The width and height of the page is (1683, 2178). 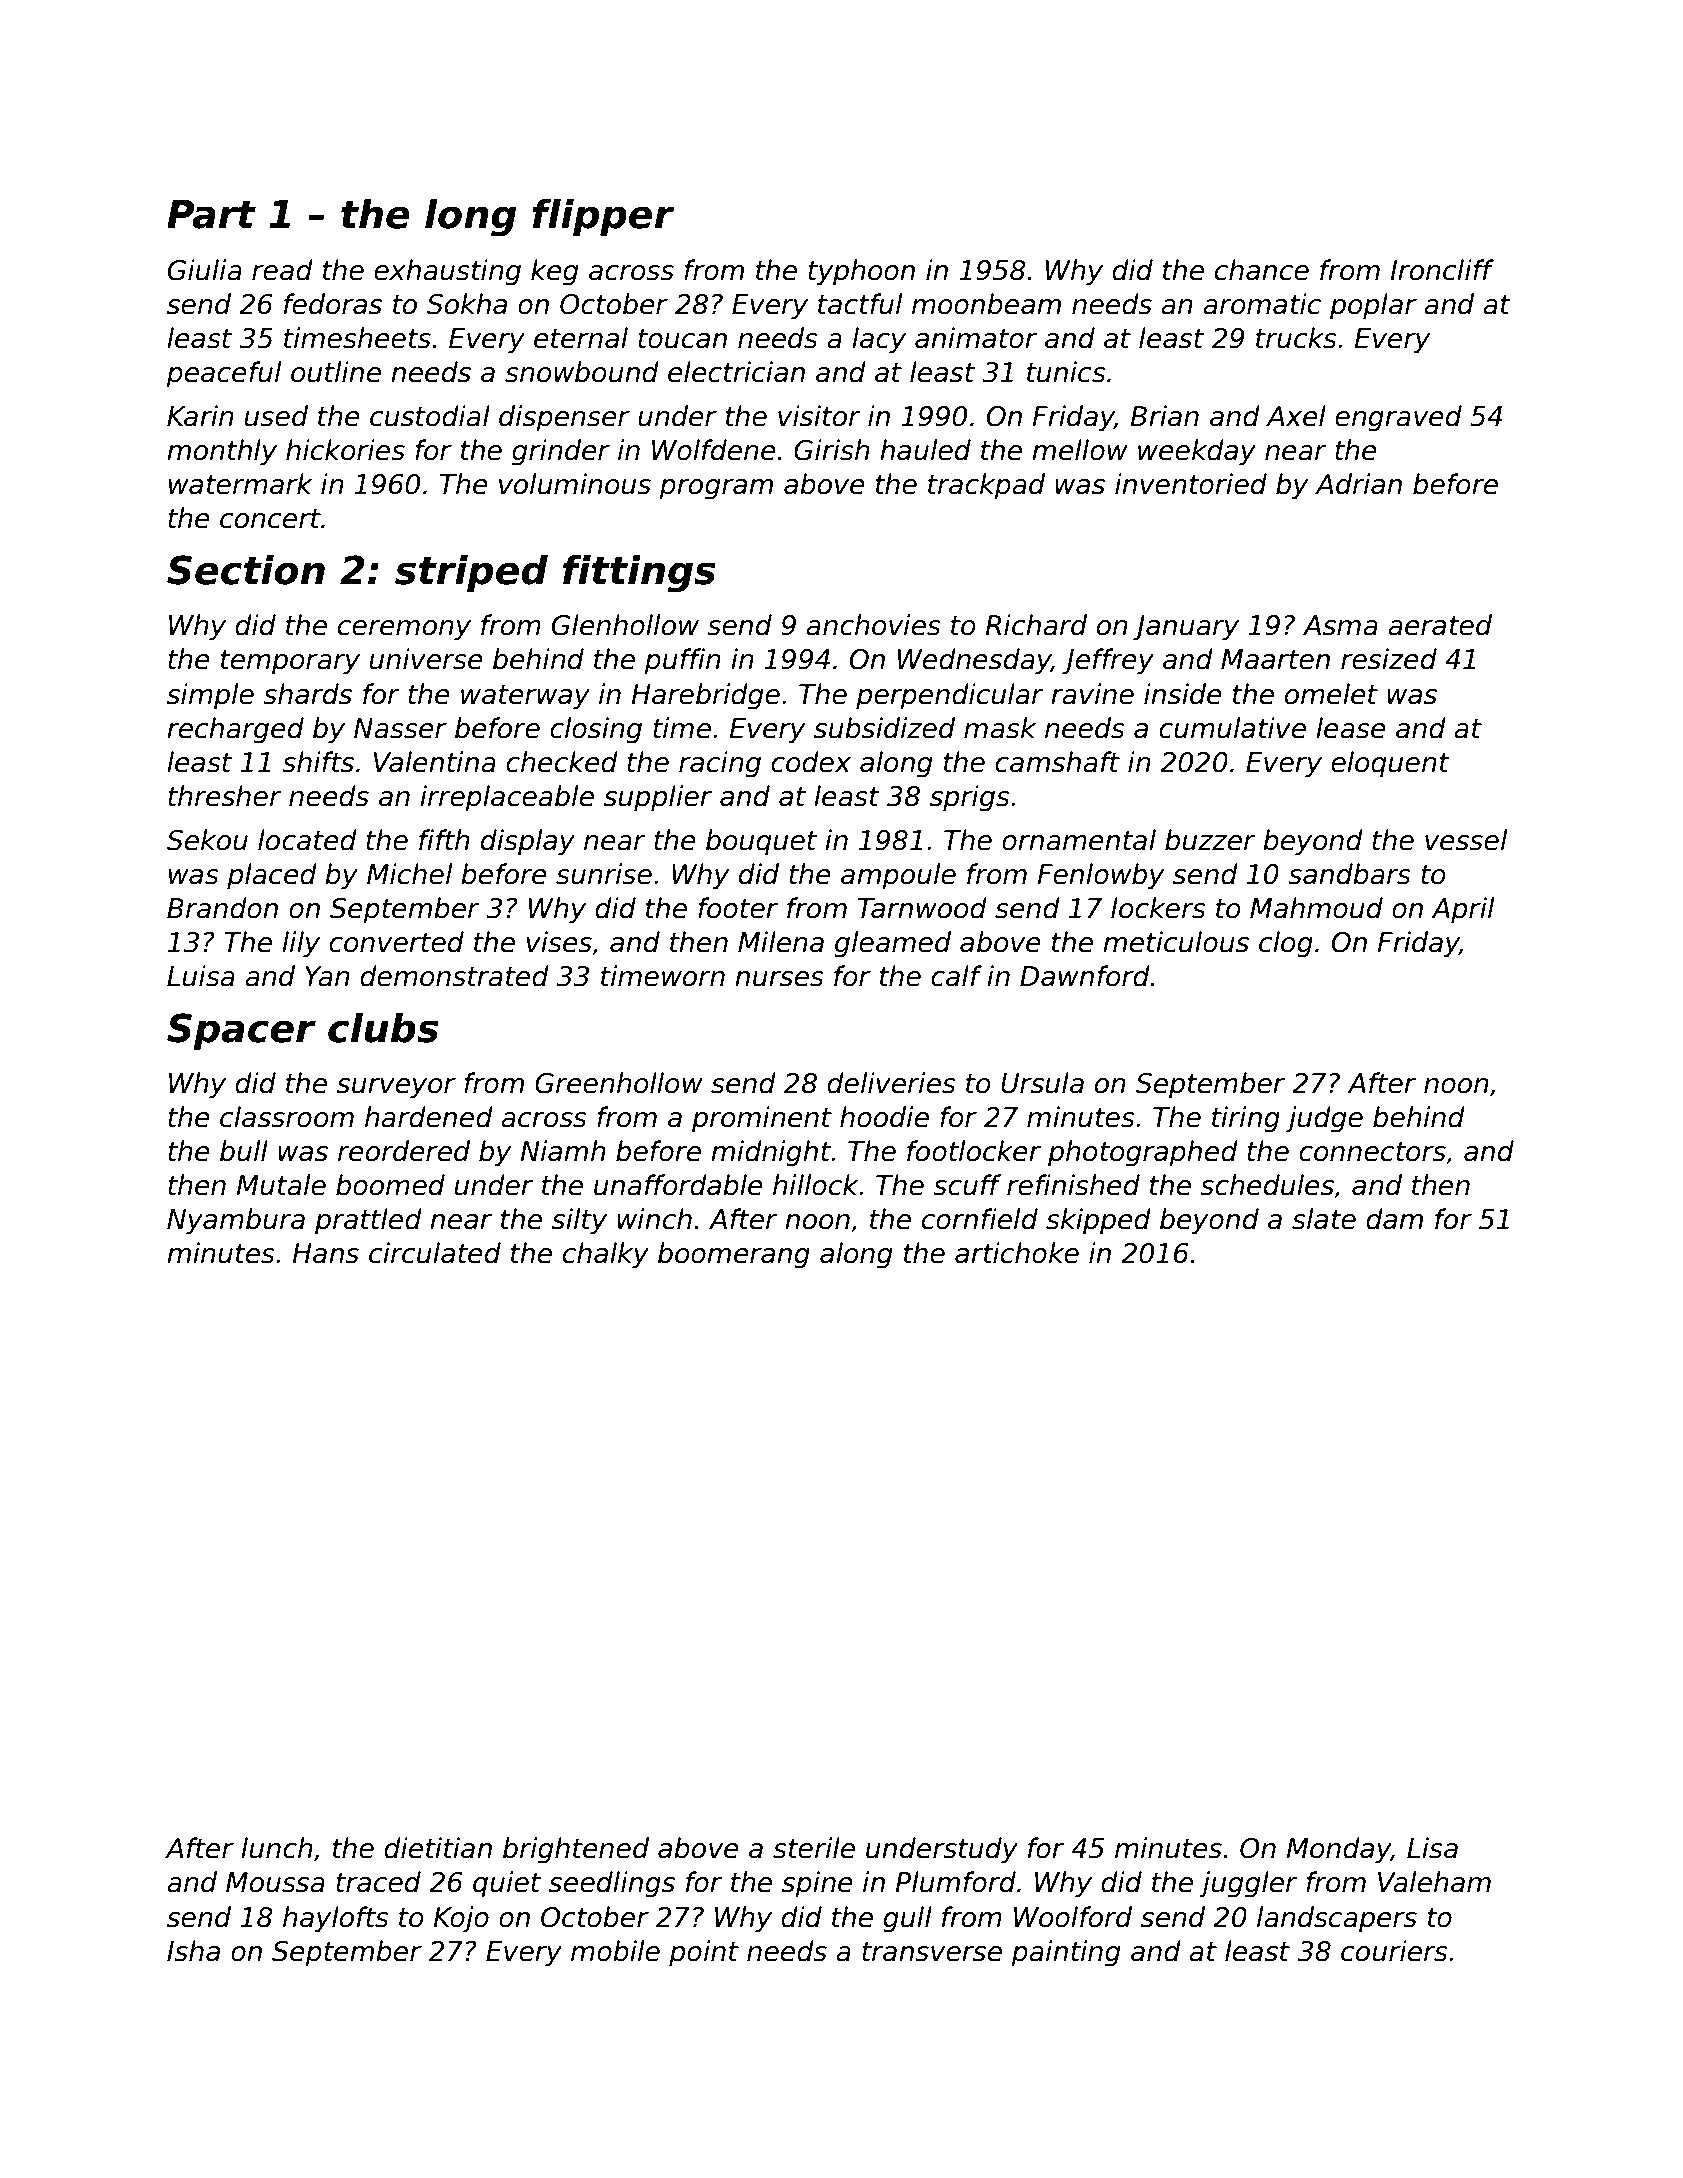 What do you see at coordinates (1440, 625) in the page?
I see `aerated` at bounding box center [1440, 625].
